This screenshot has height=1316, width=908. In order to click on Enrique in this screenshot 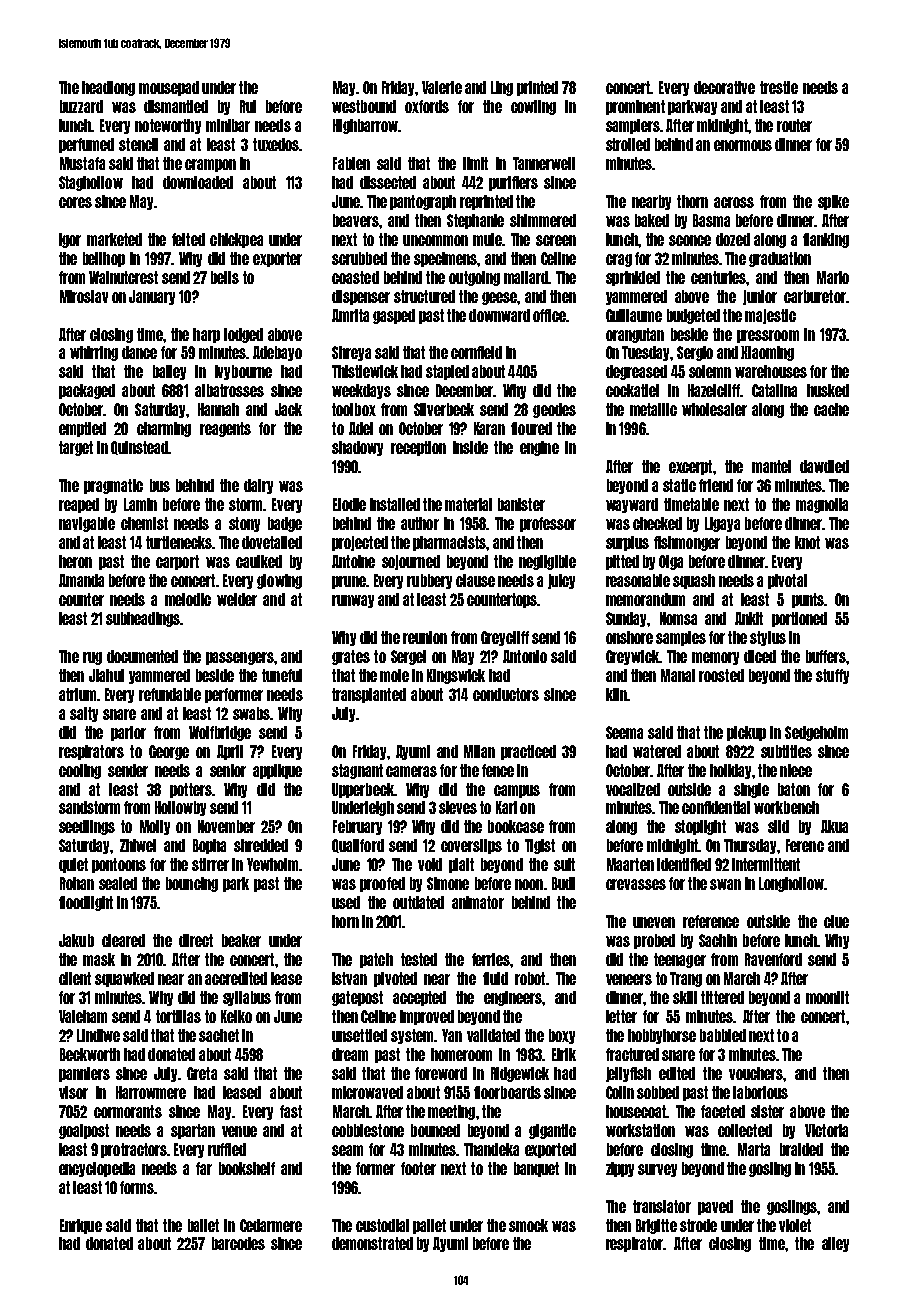, I will do `click(81, 1226)`.
